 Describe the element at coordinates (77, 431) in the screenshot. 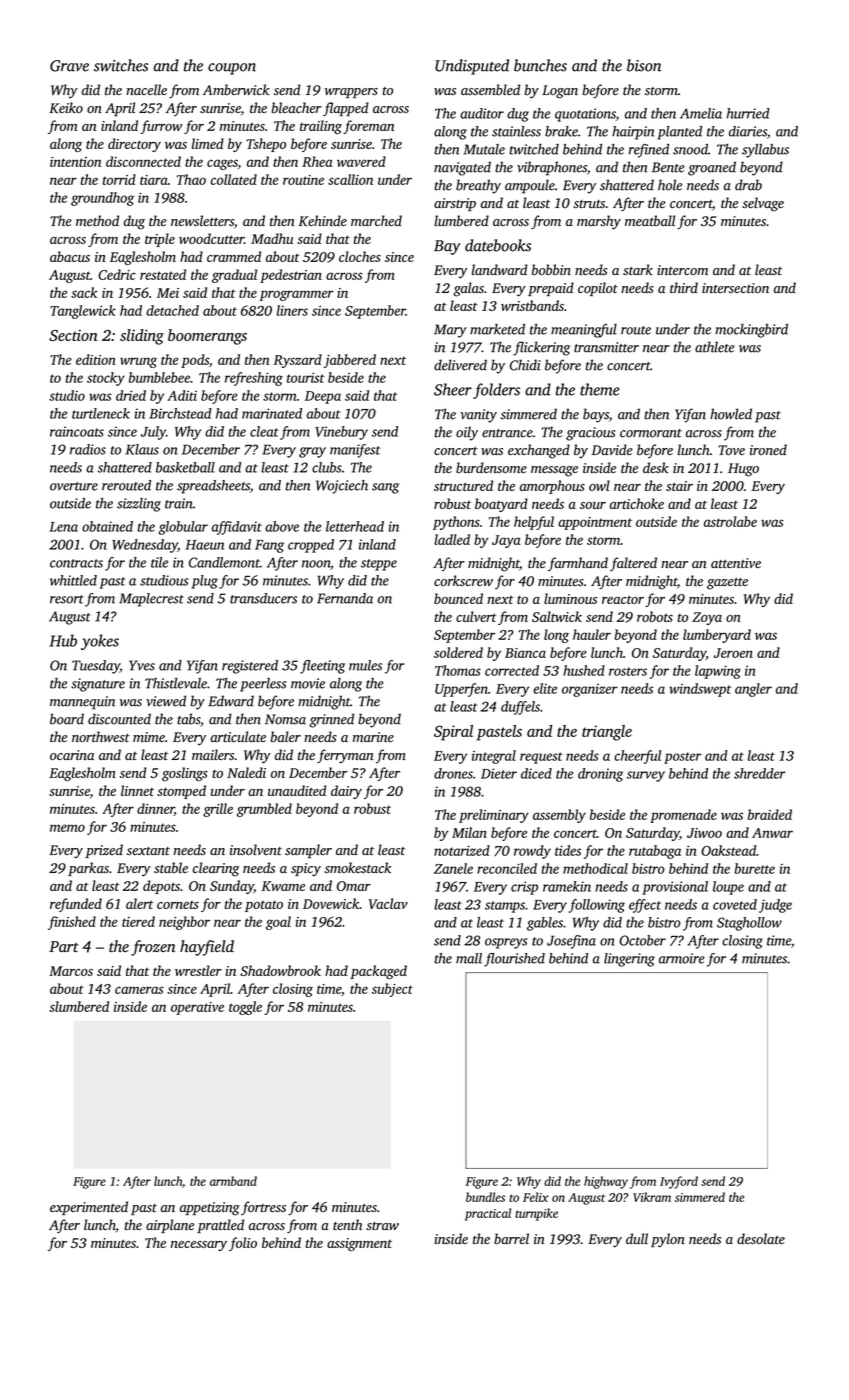

I see `raincoats` at that location.
